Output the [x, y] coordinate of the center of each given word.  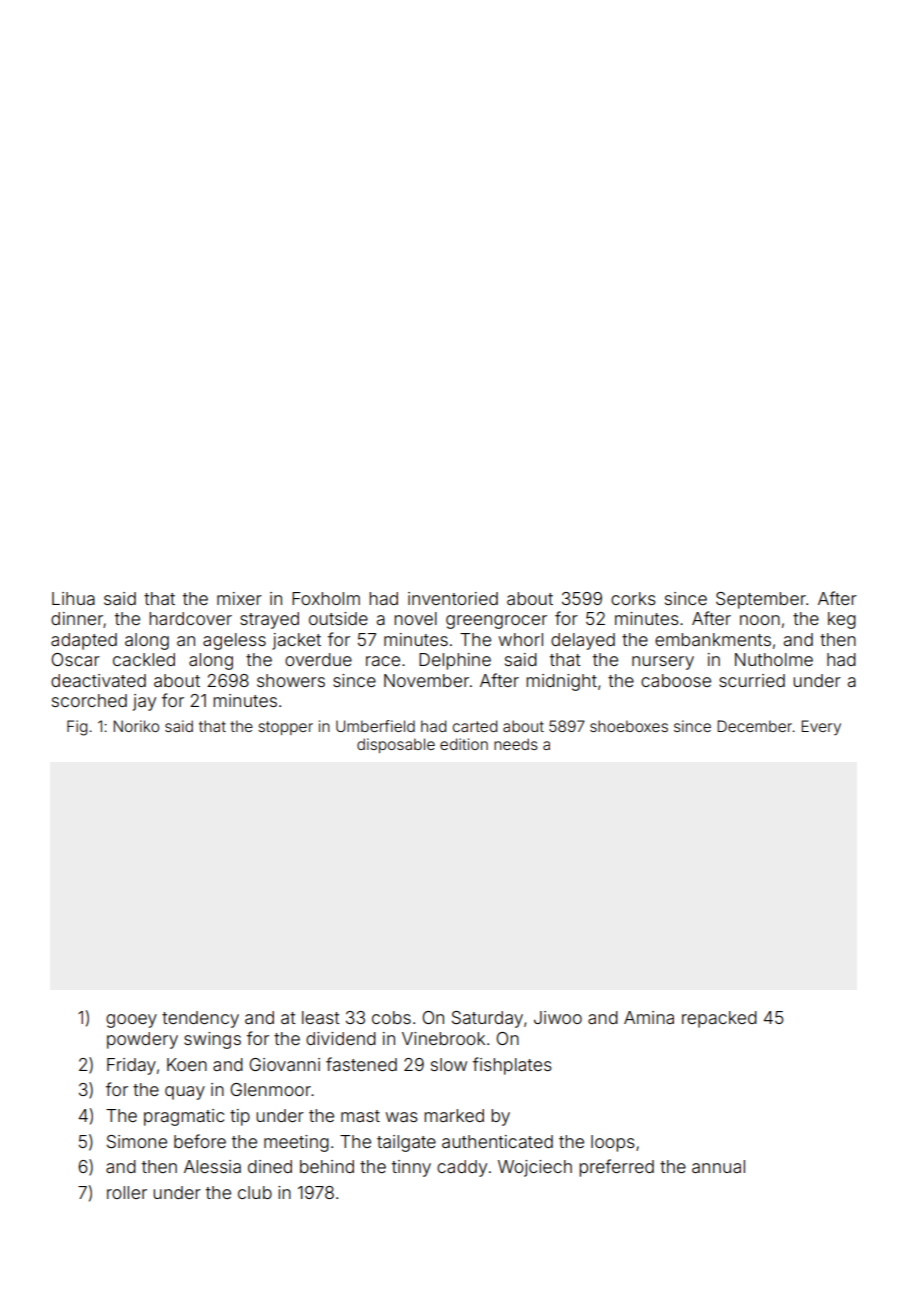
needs [516, 744]
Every [821, 727]
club [255, 1192]
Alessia [212, 1166]
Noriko [136, 726]
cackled [144, 659]
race [383, 661]
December [755, 726]
